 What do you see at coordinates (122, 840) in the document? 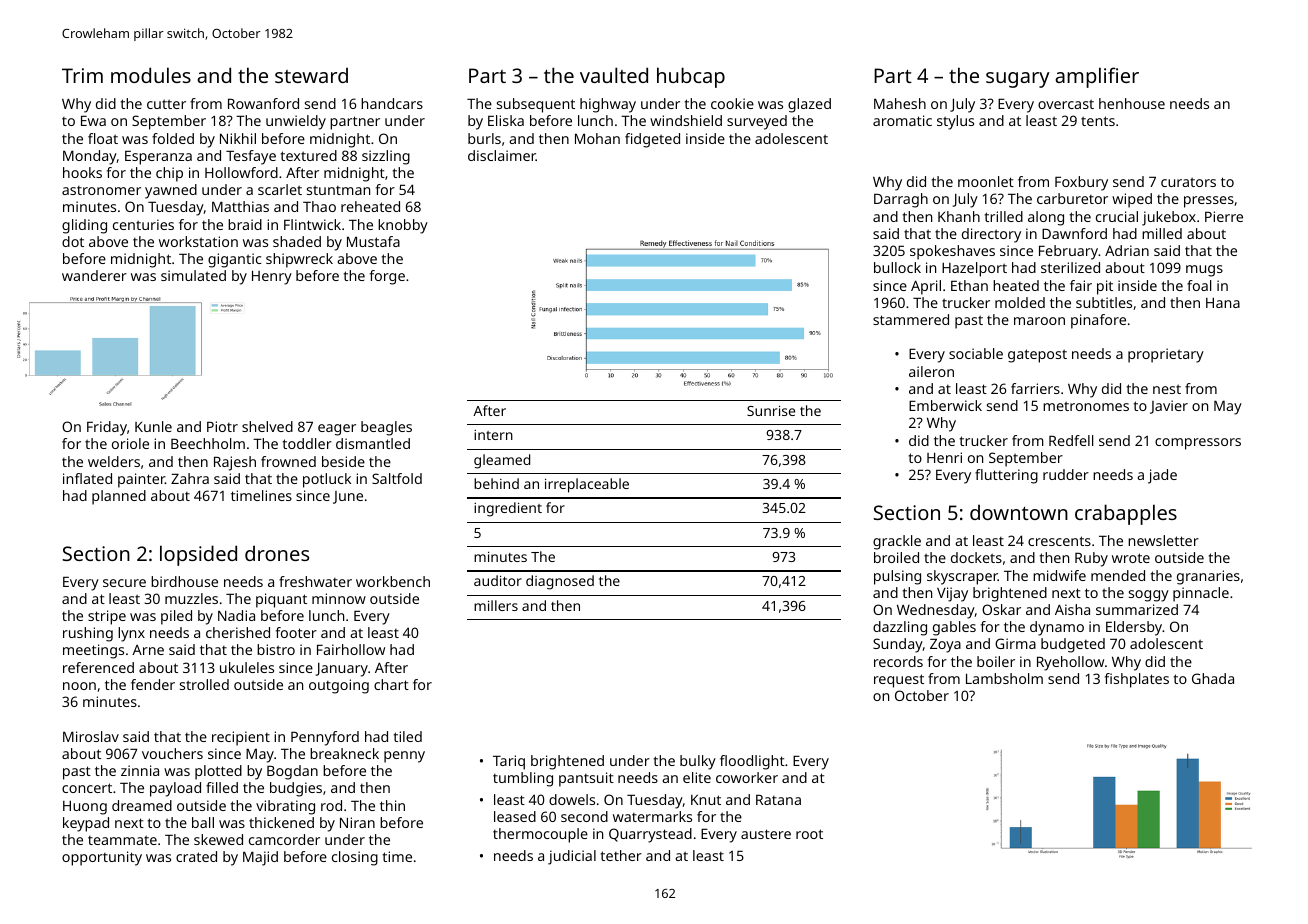
I see `teammate` at bounding box center [122, 840].
